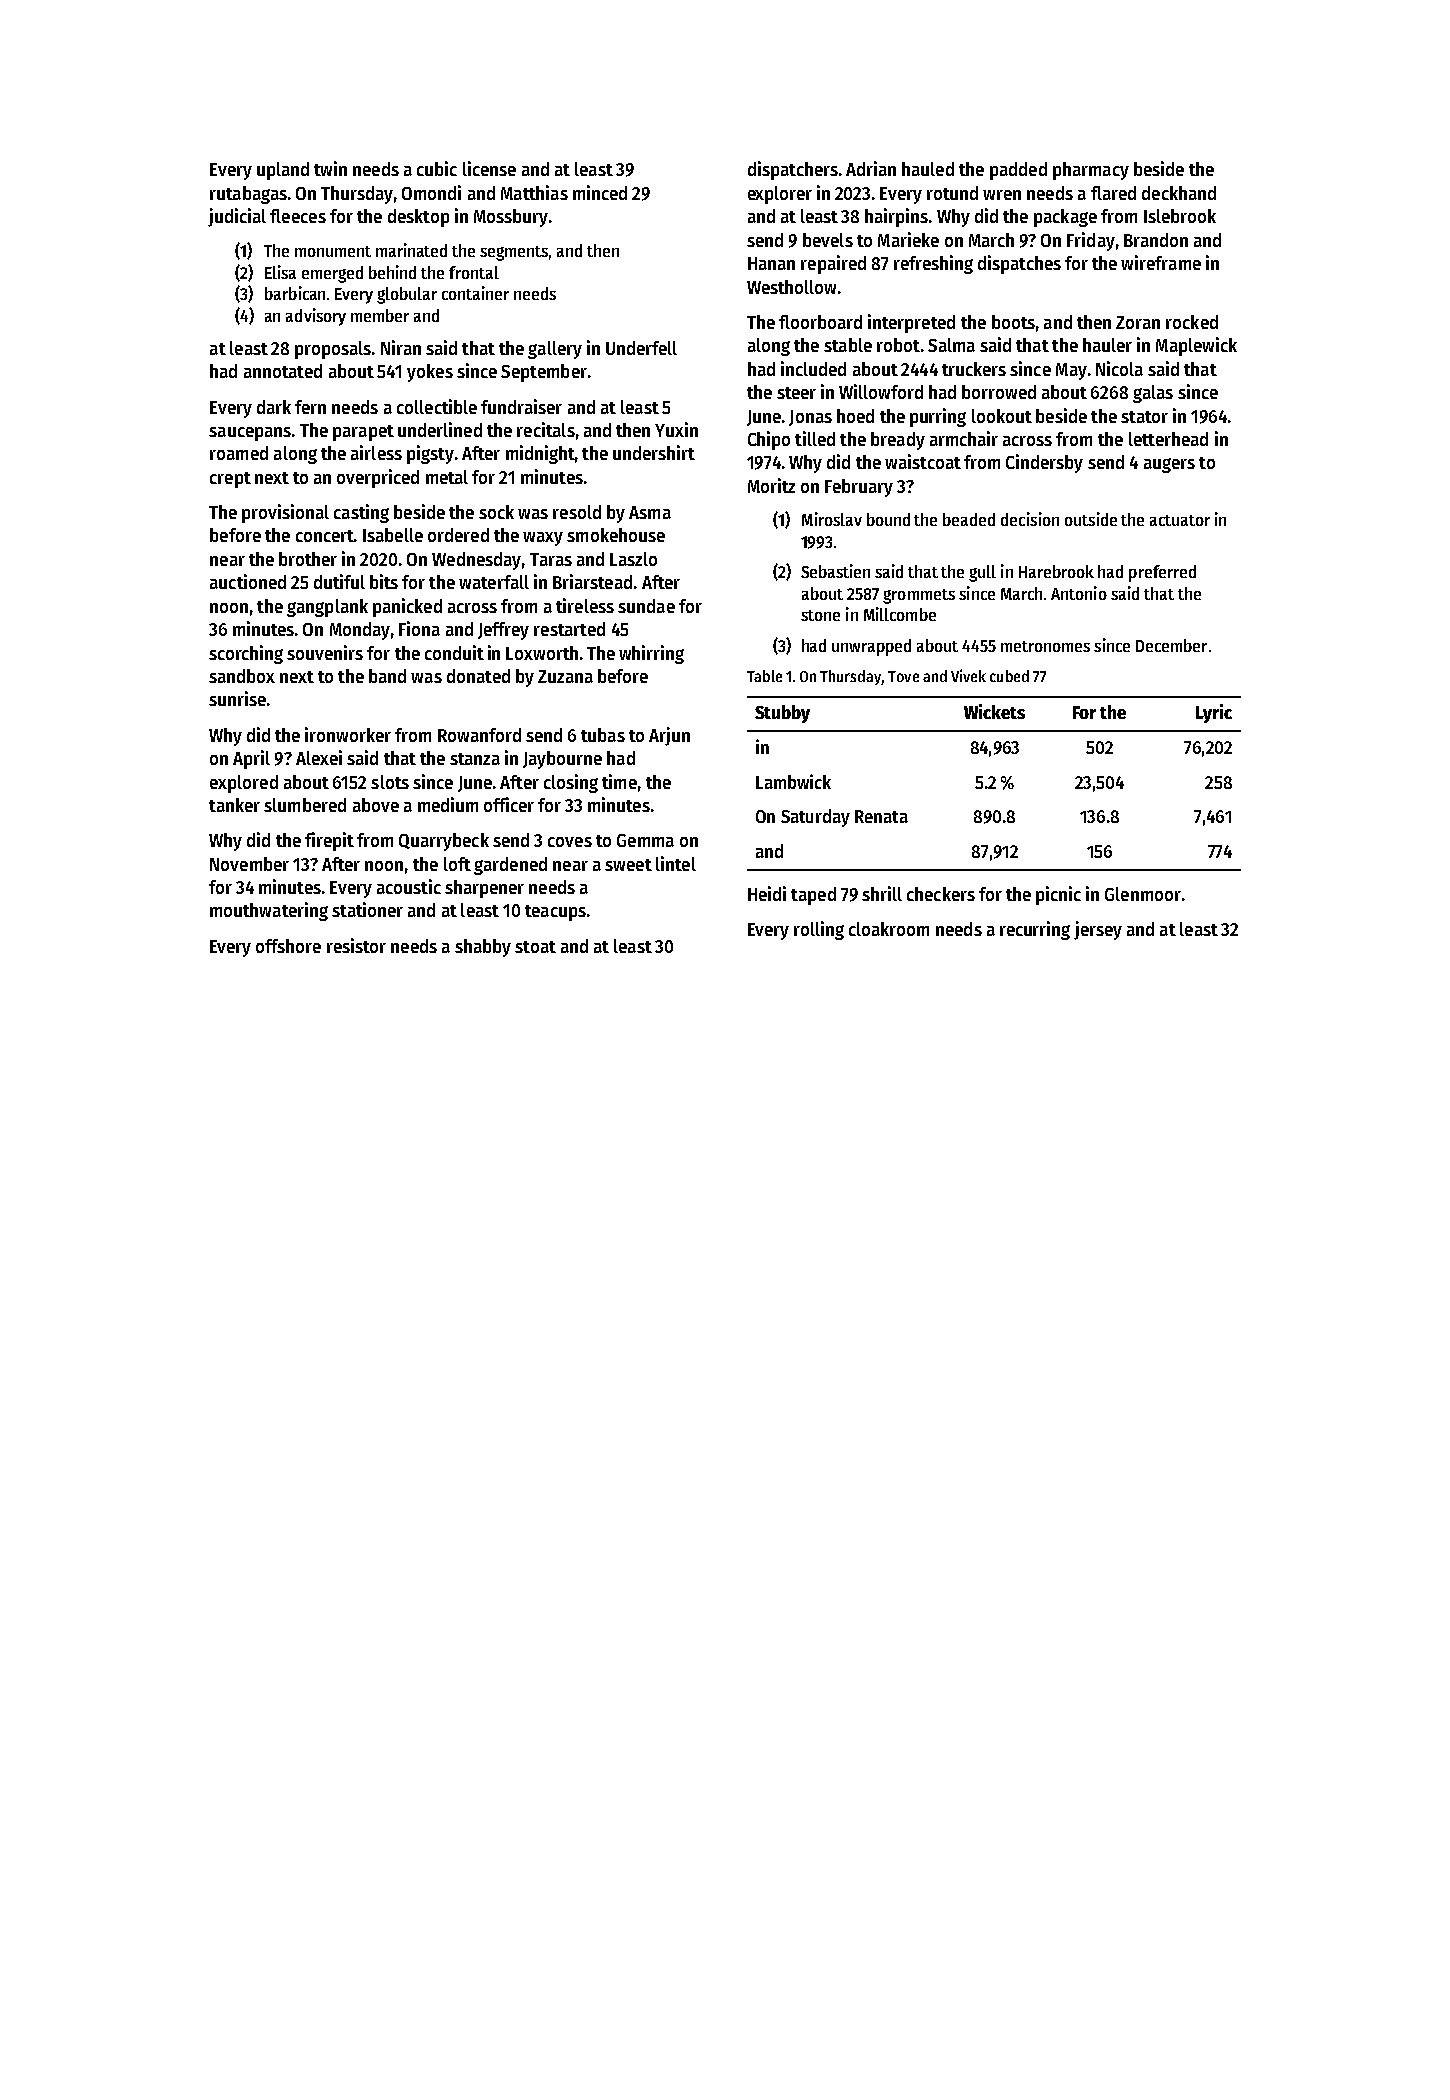 The width and height of the page is (1450, 2100). What do you see at coordinates (1180, 520) in the page?
I see `actuator` at bounding box center [1180, 520].
